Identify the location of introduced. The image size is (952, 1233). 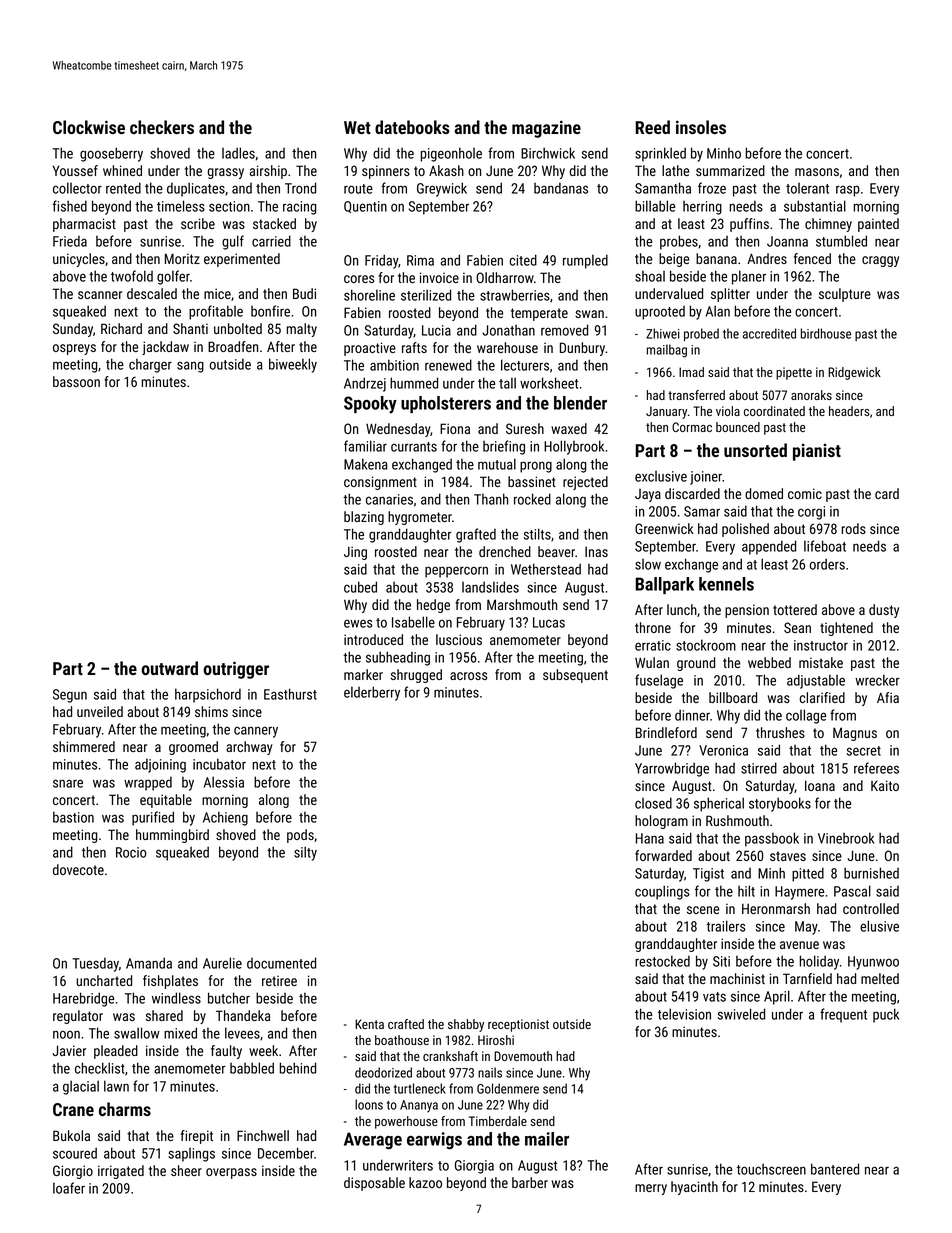
(373, 639).
